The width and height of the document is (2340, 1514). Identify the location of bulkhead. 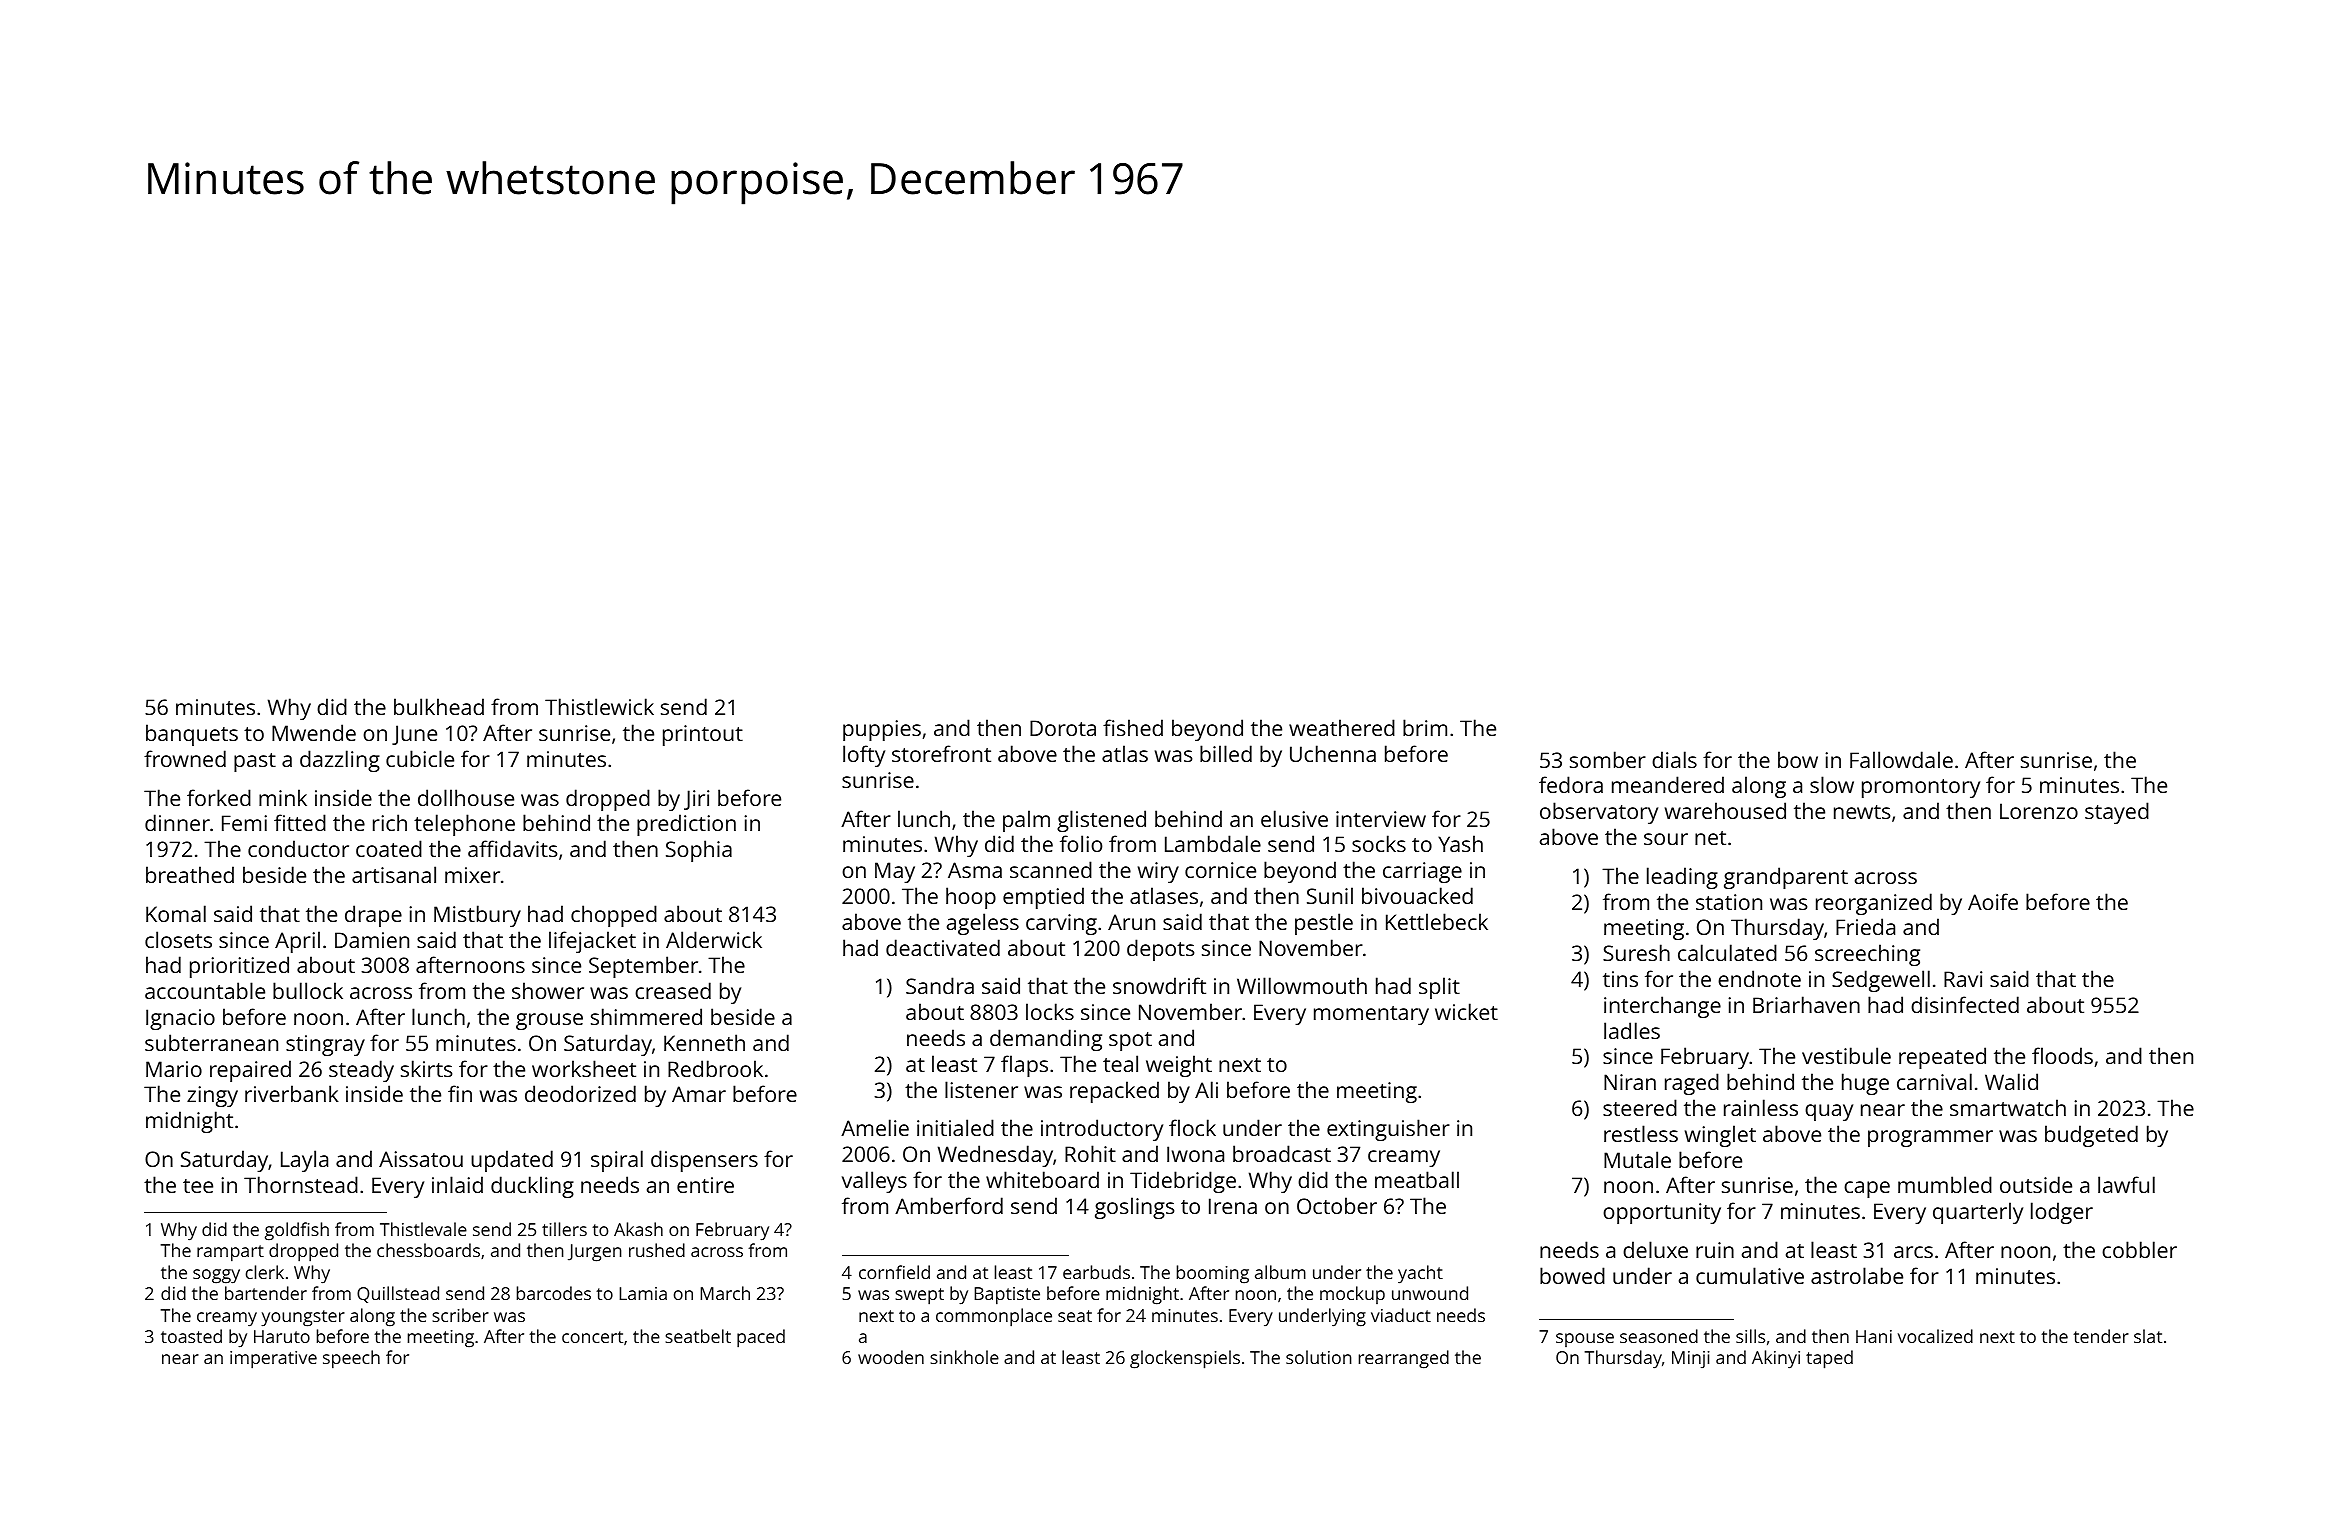
(439, 706).
